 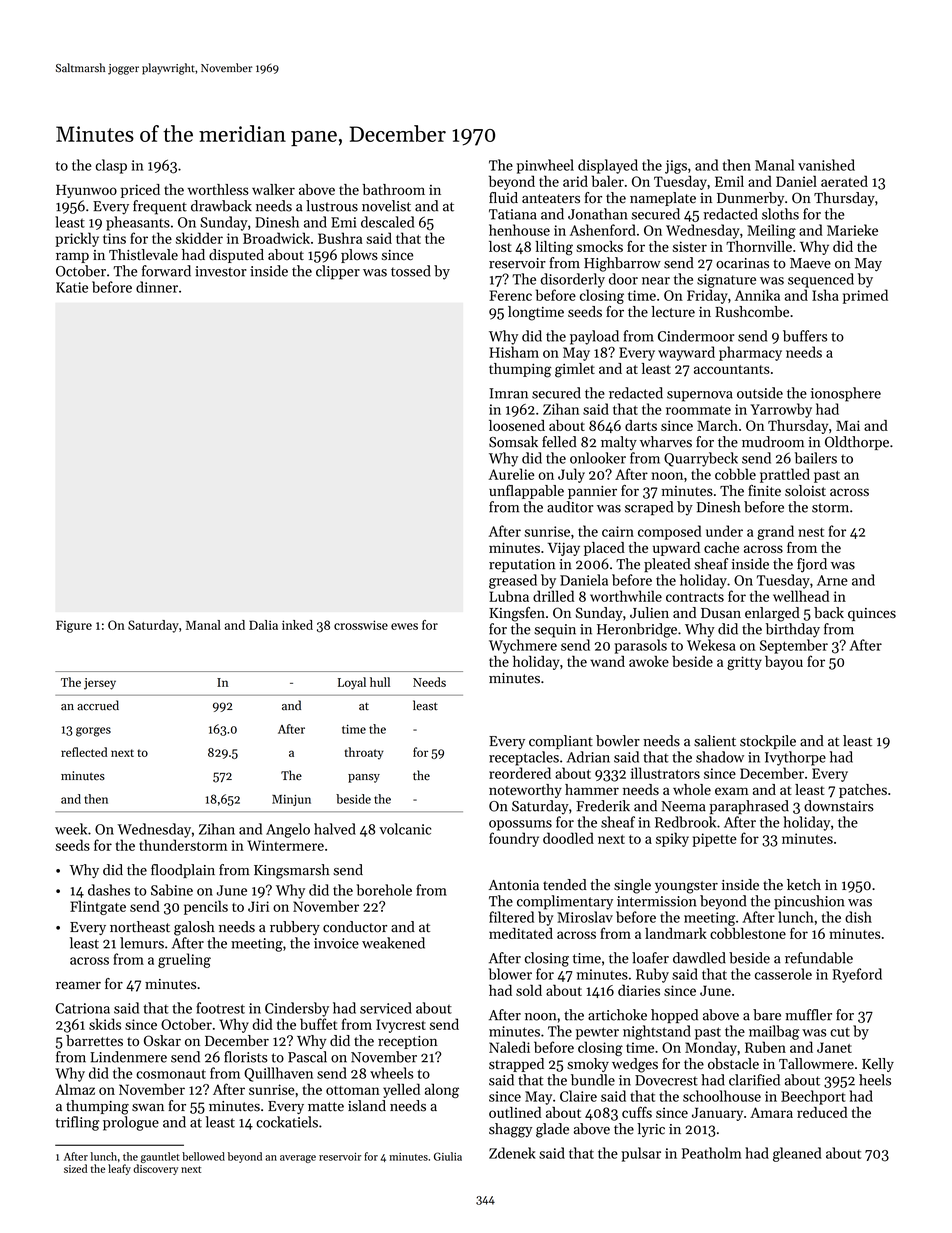 I want to click on compliant, so click(x=561, y=742).
